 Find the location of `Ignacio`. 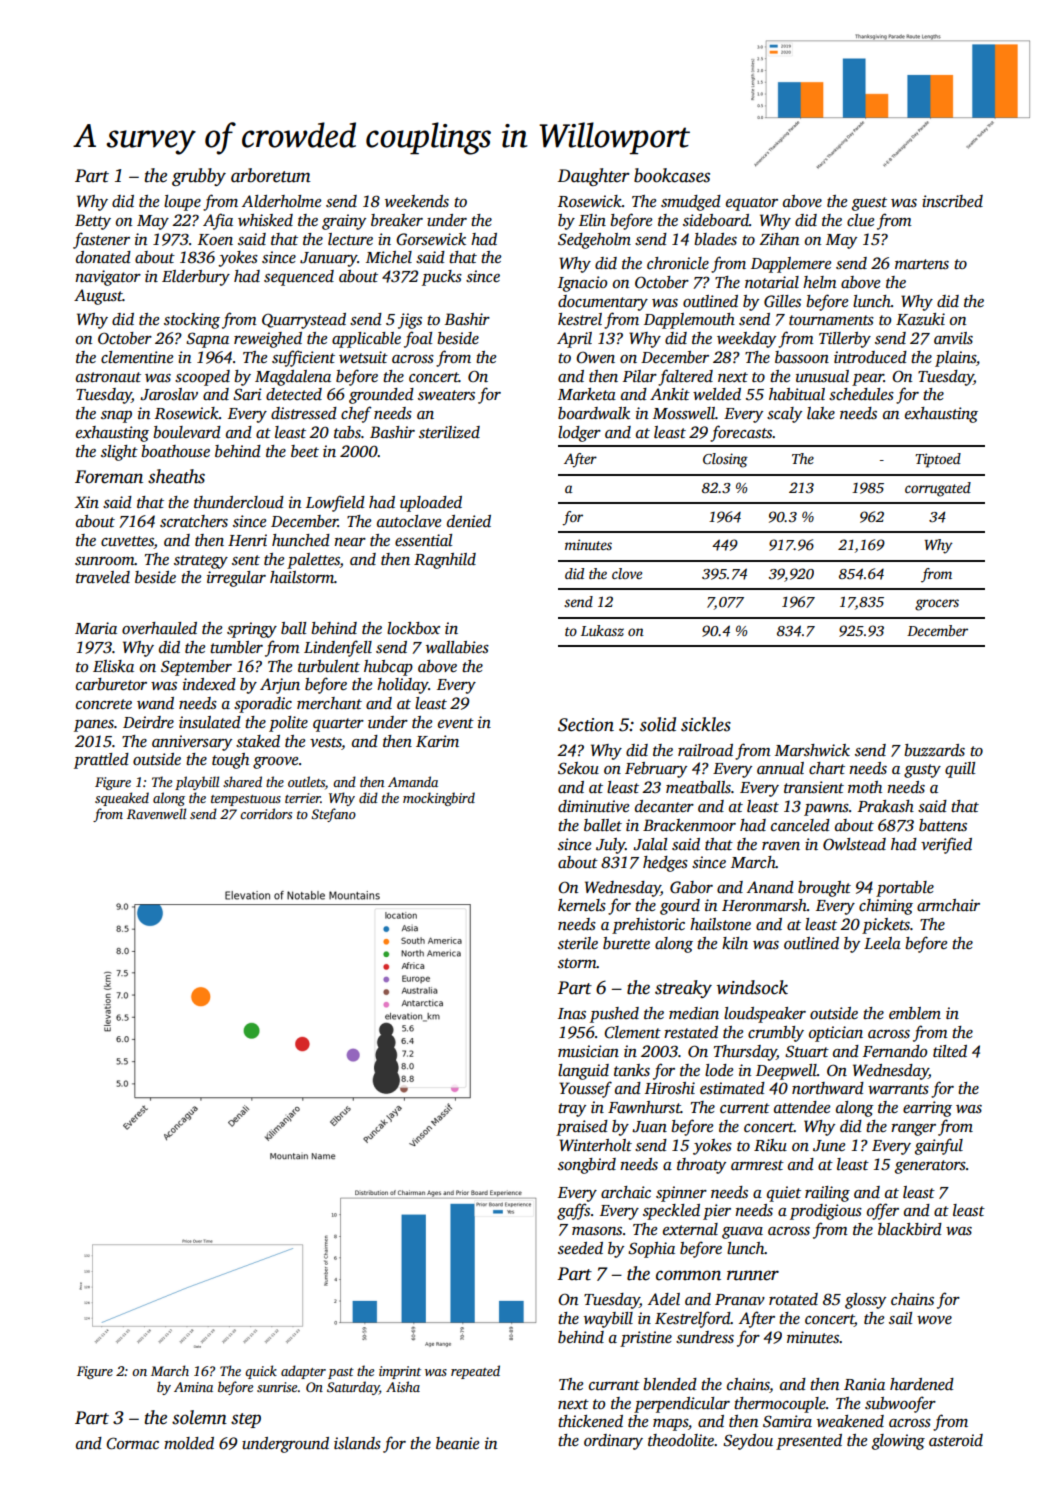

Ignacio is located at coordinates (582, 284).
